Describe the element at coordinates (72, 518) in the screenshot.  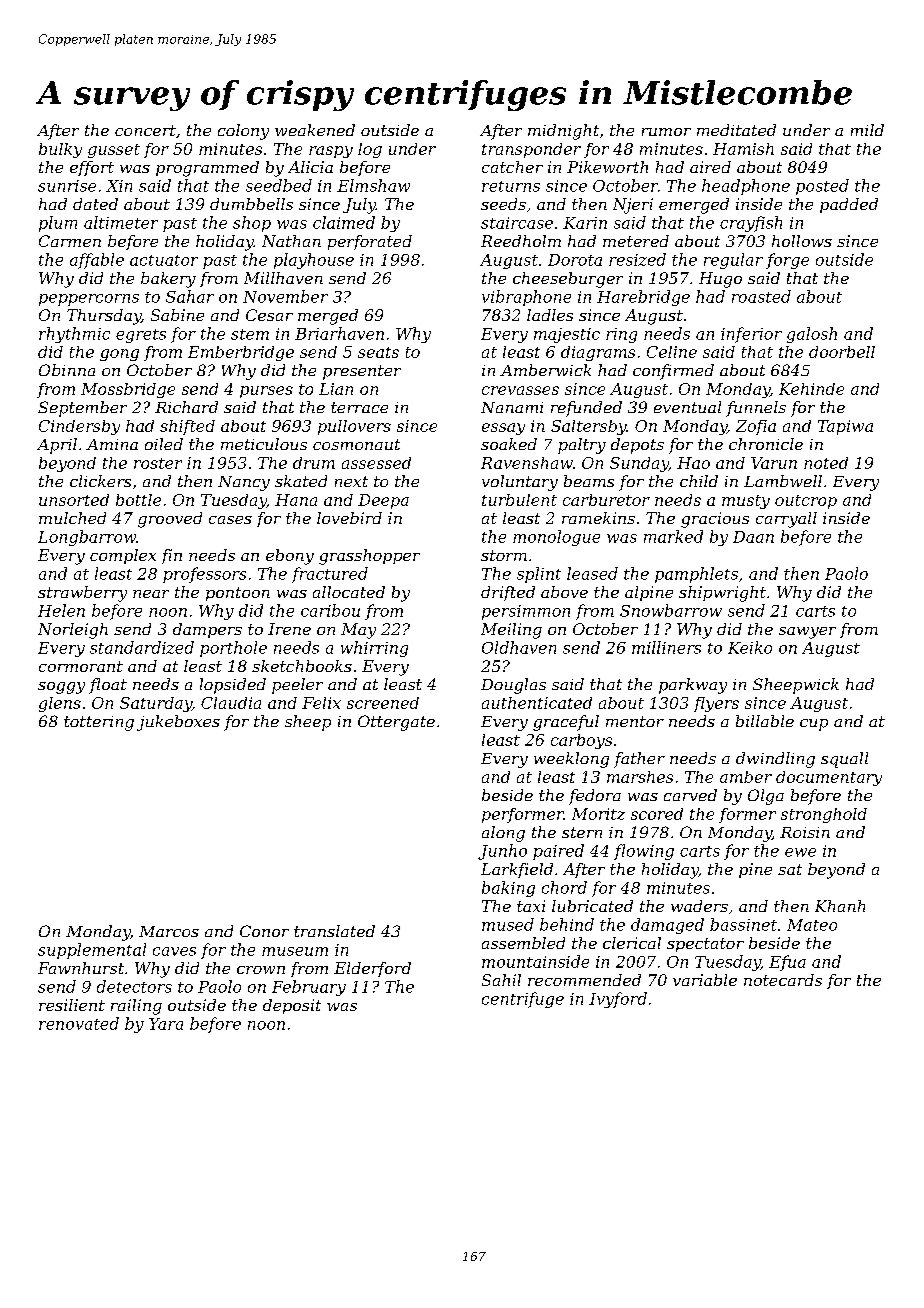
I see `mulched` at that location.
